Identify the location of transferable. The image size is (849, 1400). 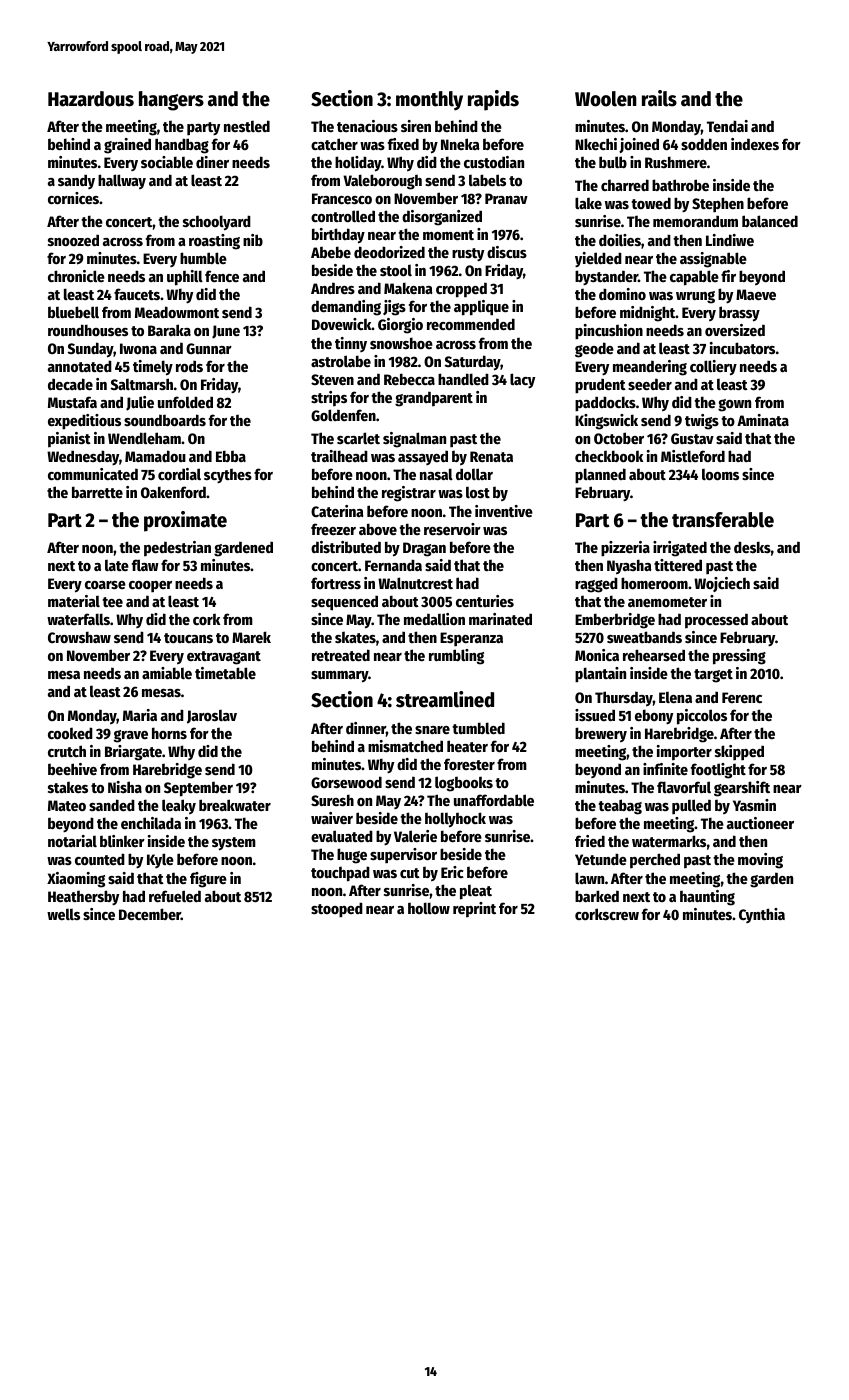
(723, 520).
